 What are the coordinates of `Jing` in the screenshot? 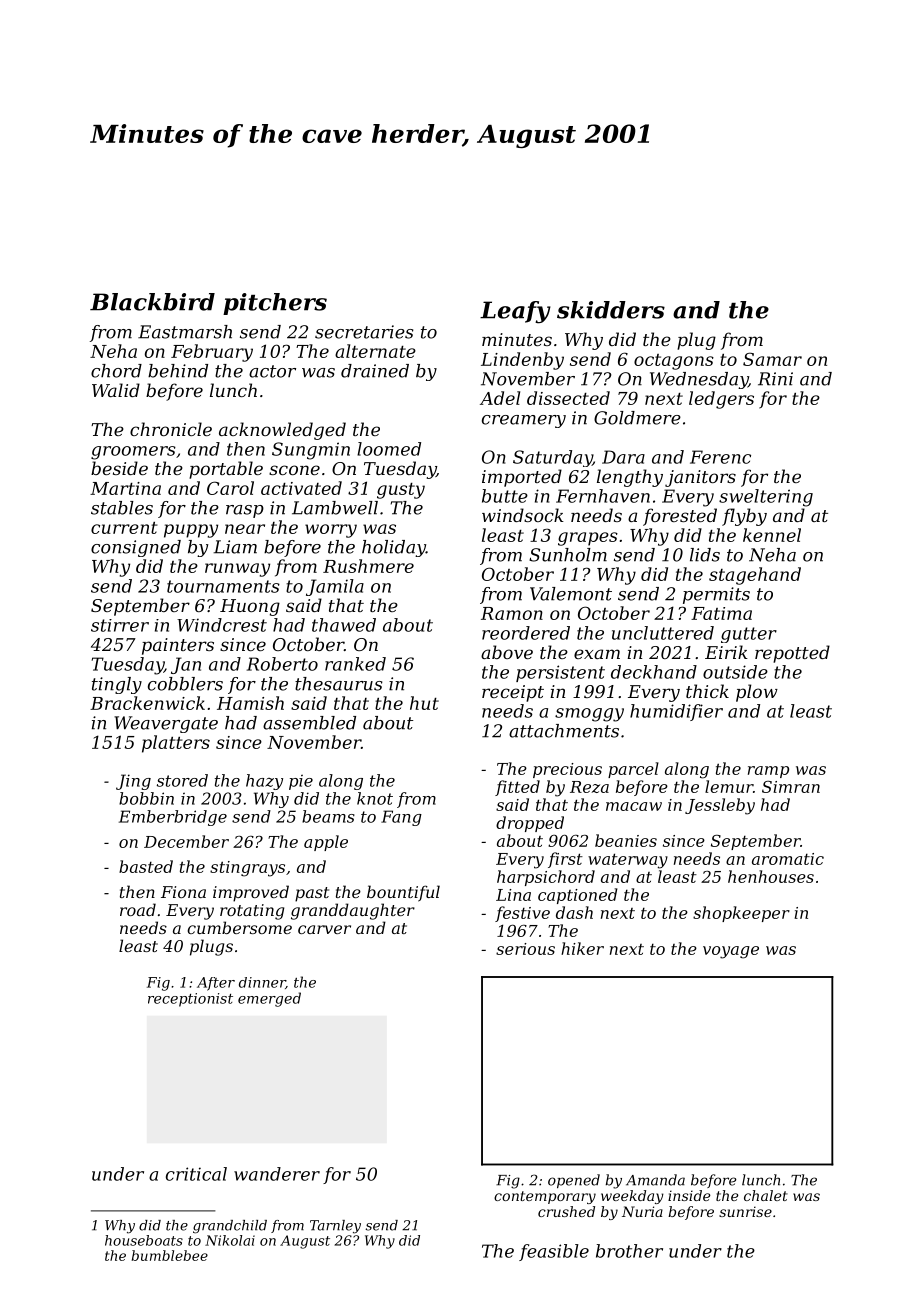 It's located at (133, 782).
